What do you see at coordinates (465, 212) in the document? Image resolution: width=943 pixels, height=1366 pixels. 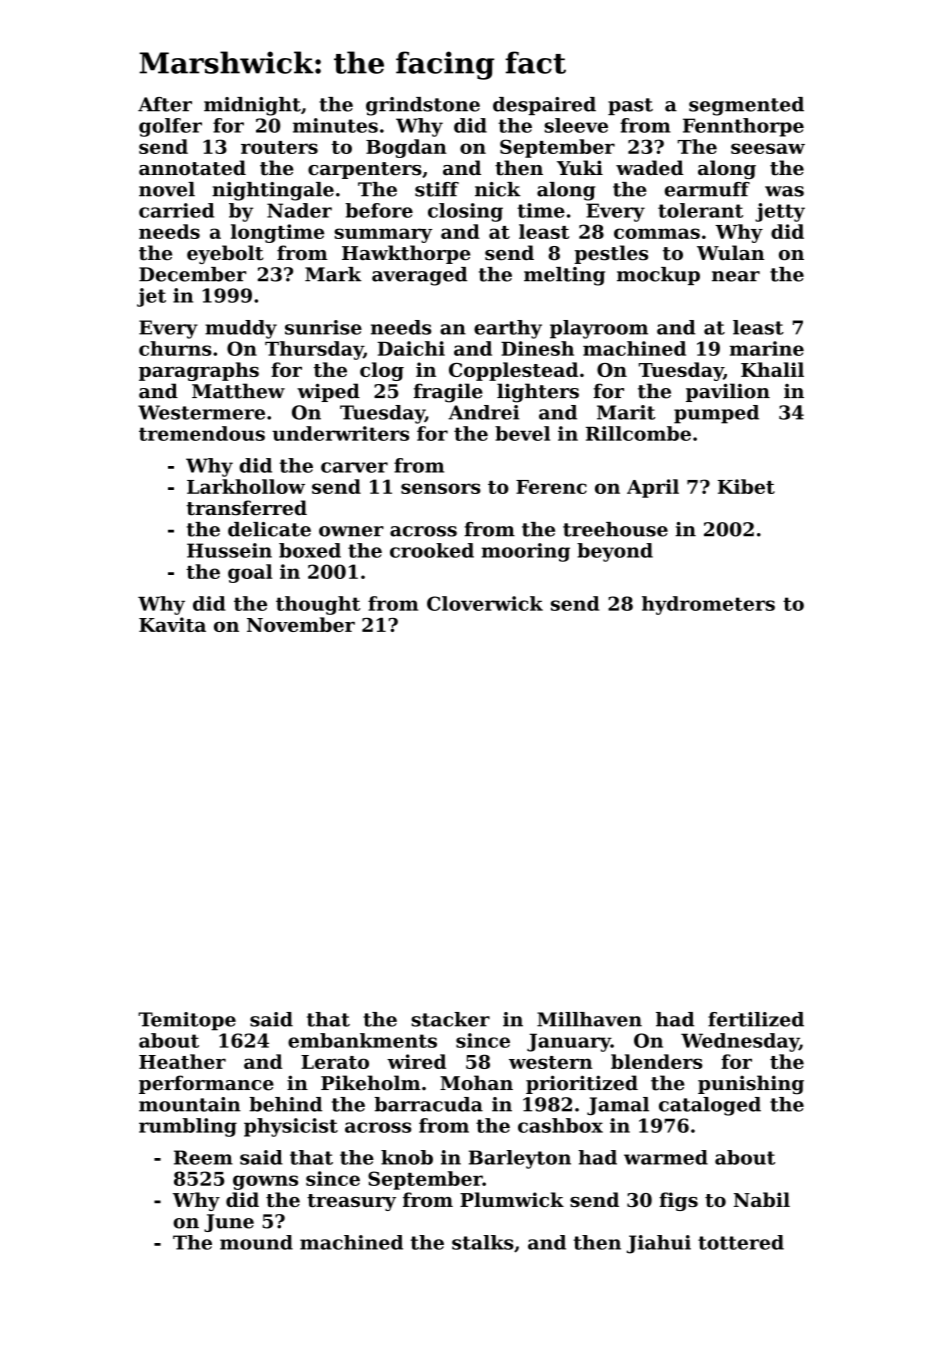 I see `closing` at bounding box center [465, 212].
